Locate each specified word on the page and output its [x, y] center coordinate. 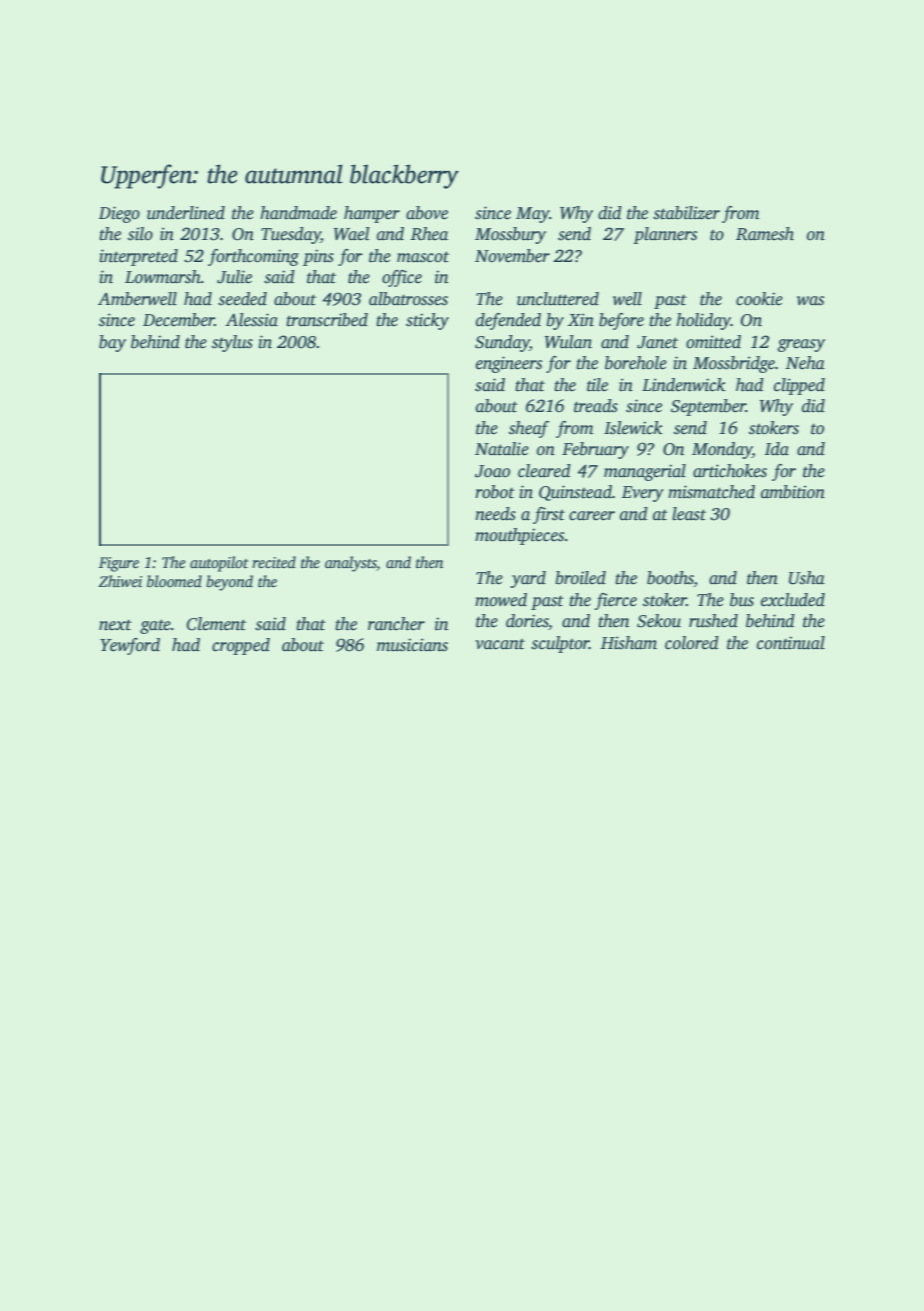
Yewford [130, 646]
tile [597, 385]
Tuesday [291, 235]
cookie [759, 299]
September [708, 407]
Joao [492, 471]
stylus [232, 343]
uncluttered [558, 299]
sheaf [529, 429]
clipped [799, 386]
